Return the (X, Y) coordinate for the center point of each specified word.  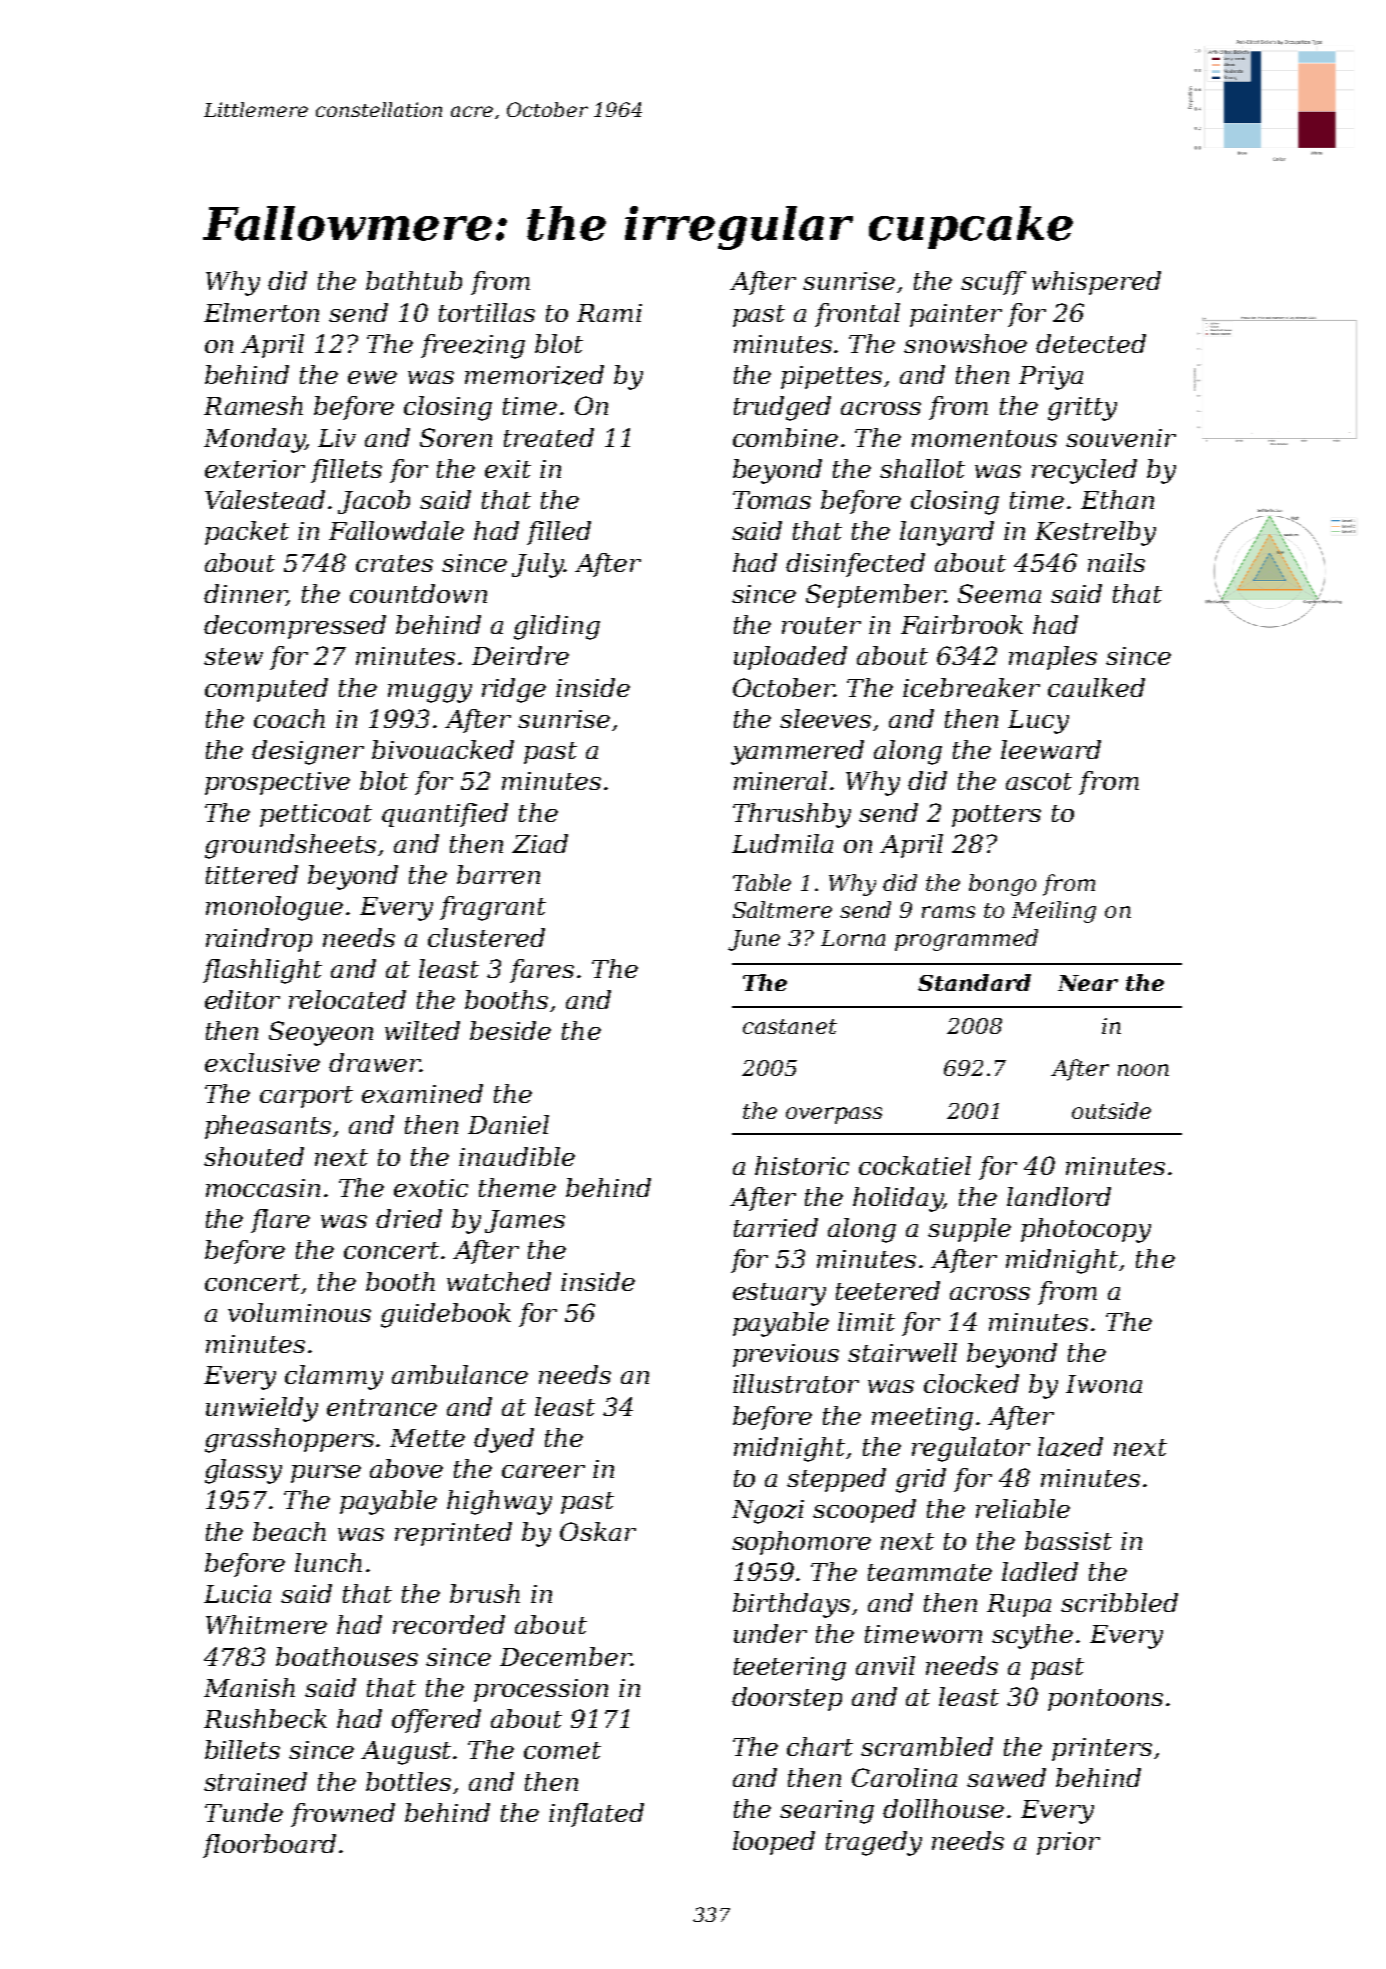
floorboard (269, 1846)
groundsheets (290, 846)
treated (549, 437)
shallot (922, 468)
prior (1068, 1843)
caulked (1096, 687)
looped (774, 1843)
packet (247, 533)
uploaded (790, 658)
